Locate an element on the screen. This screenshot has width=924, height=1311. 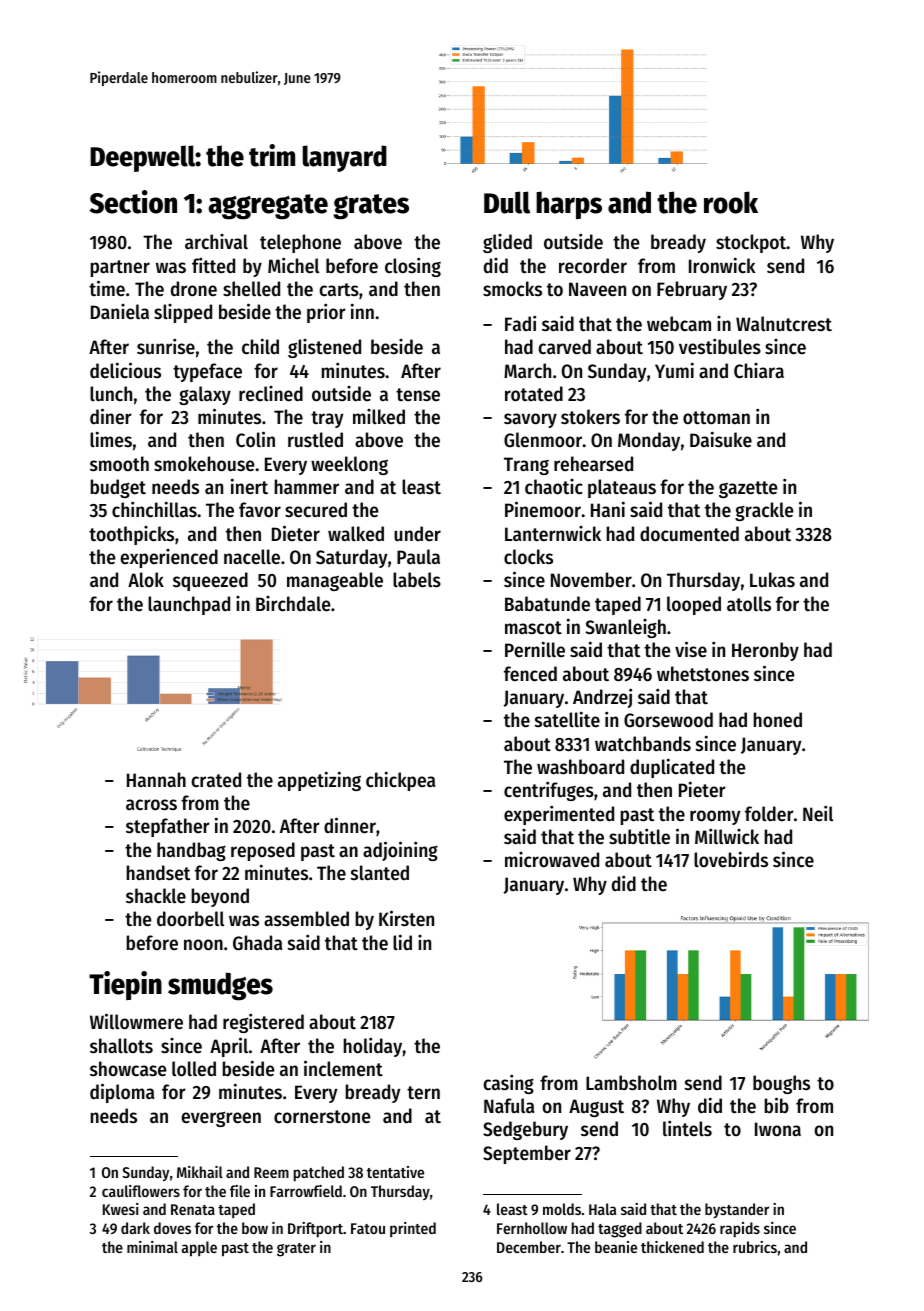
looped is located at coordinates (694, 605).
